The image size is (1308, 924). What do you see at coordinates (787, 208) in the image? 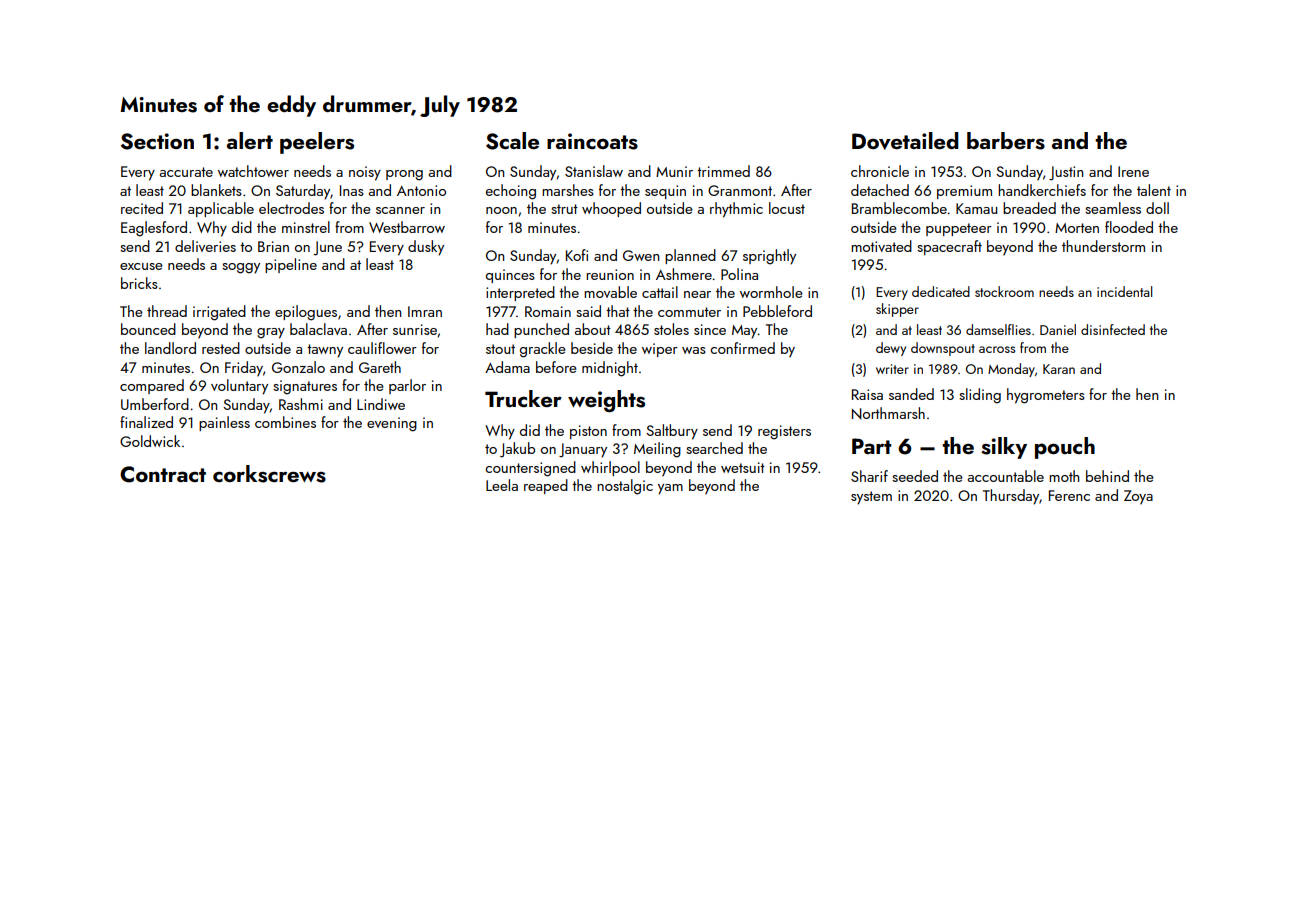
I see `locust` at bounding box center [787, 208].
